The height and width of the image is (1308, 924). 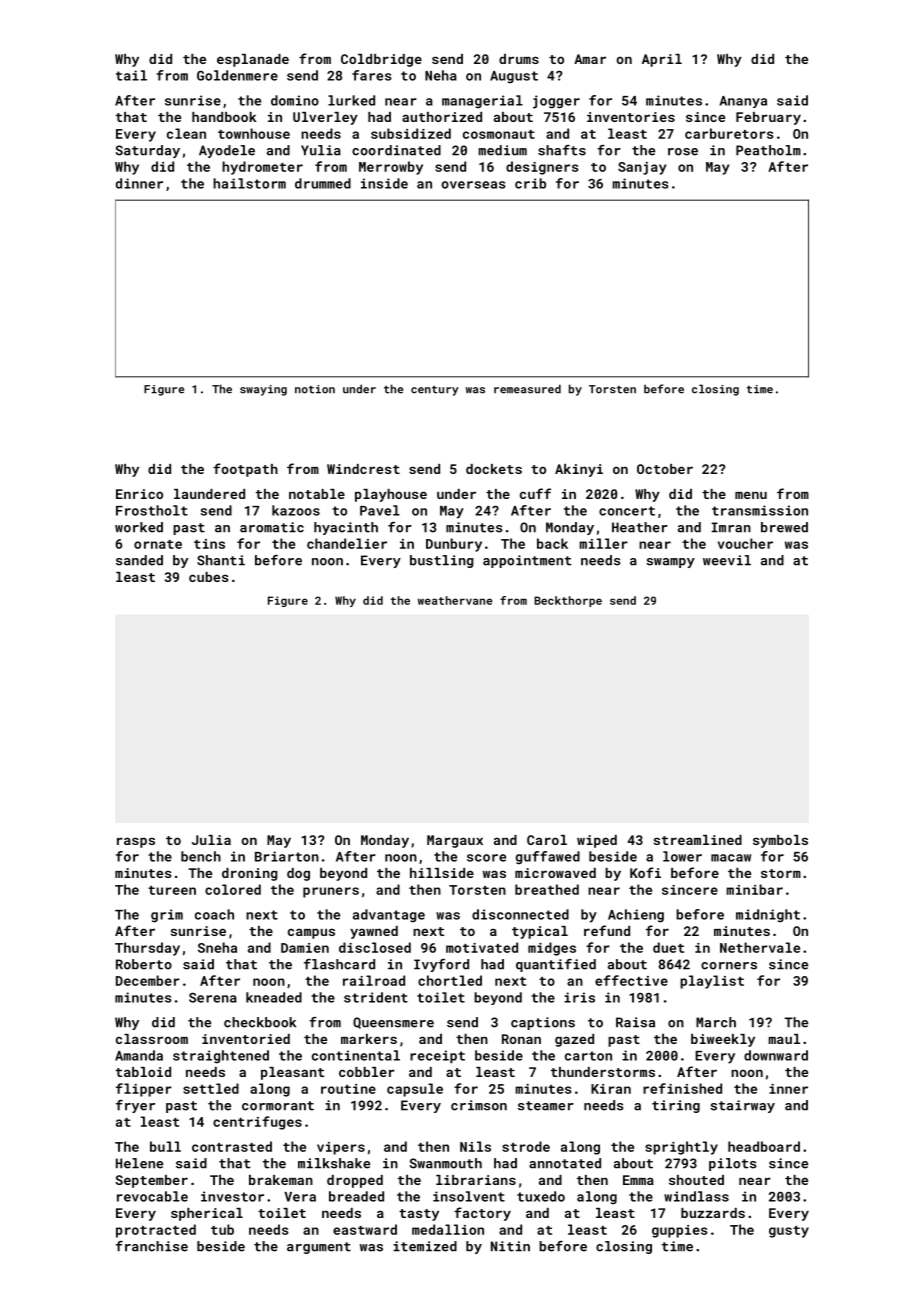 I want to click on rasps, so click(x=136, y=842).
